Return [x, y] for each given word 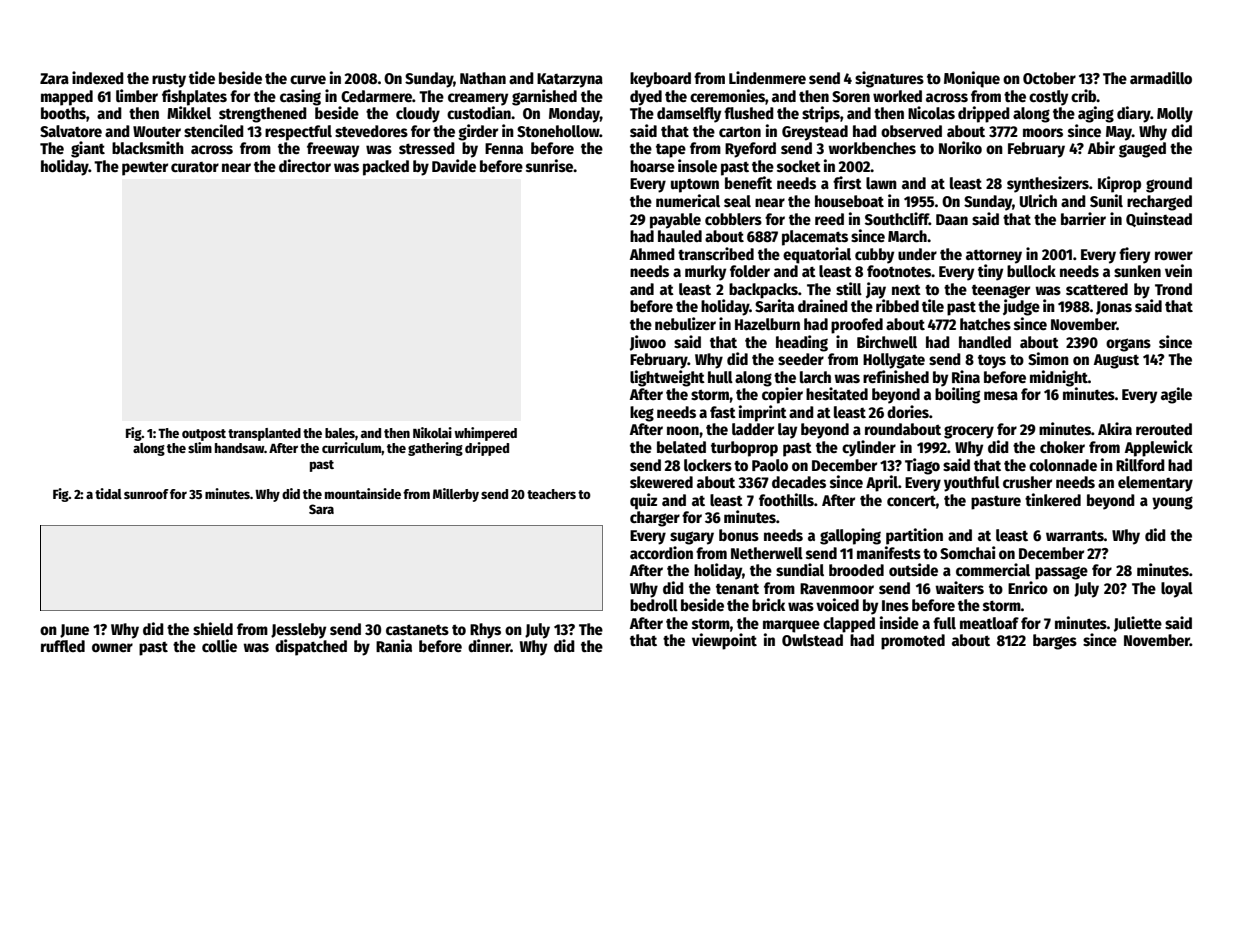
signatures [889, 79]
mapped [67, 98]
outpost [204, 435]
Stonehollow [558, 131]
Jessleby [298, 631]
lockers [708, 465]
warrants [1075, 535]
